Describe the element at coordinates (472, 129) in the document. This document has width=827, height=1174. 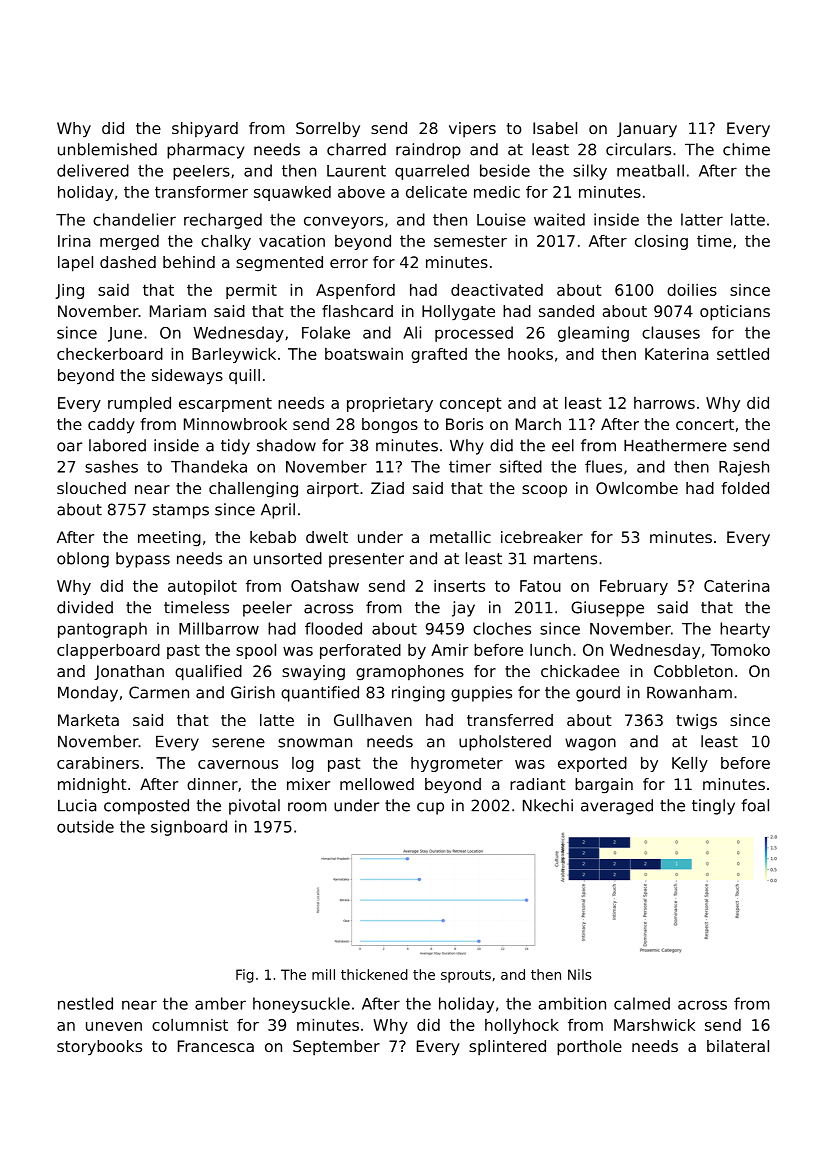
I see `vipers` at that location.
